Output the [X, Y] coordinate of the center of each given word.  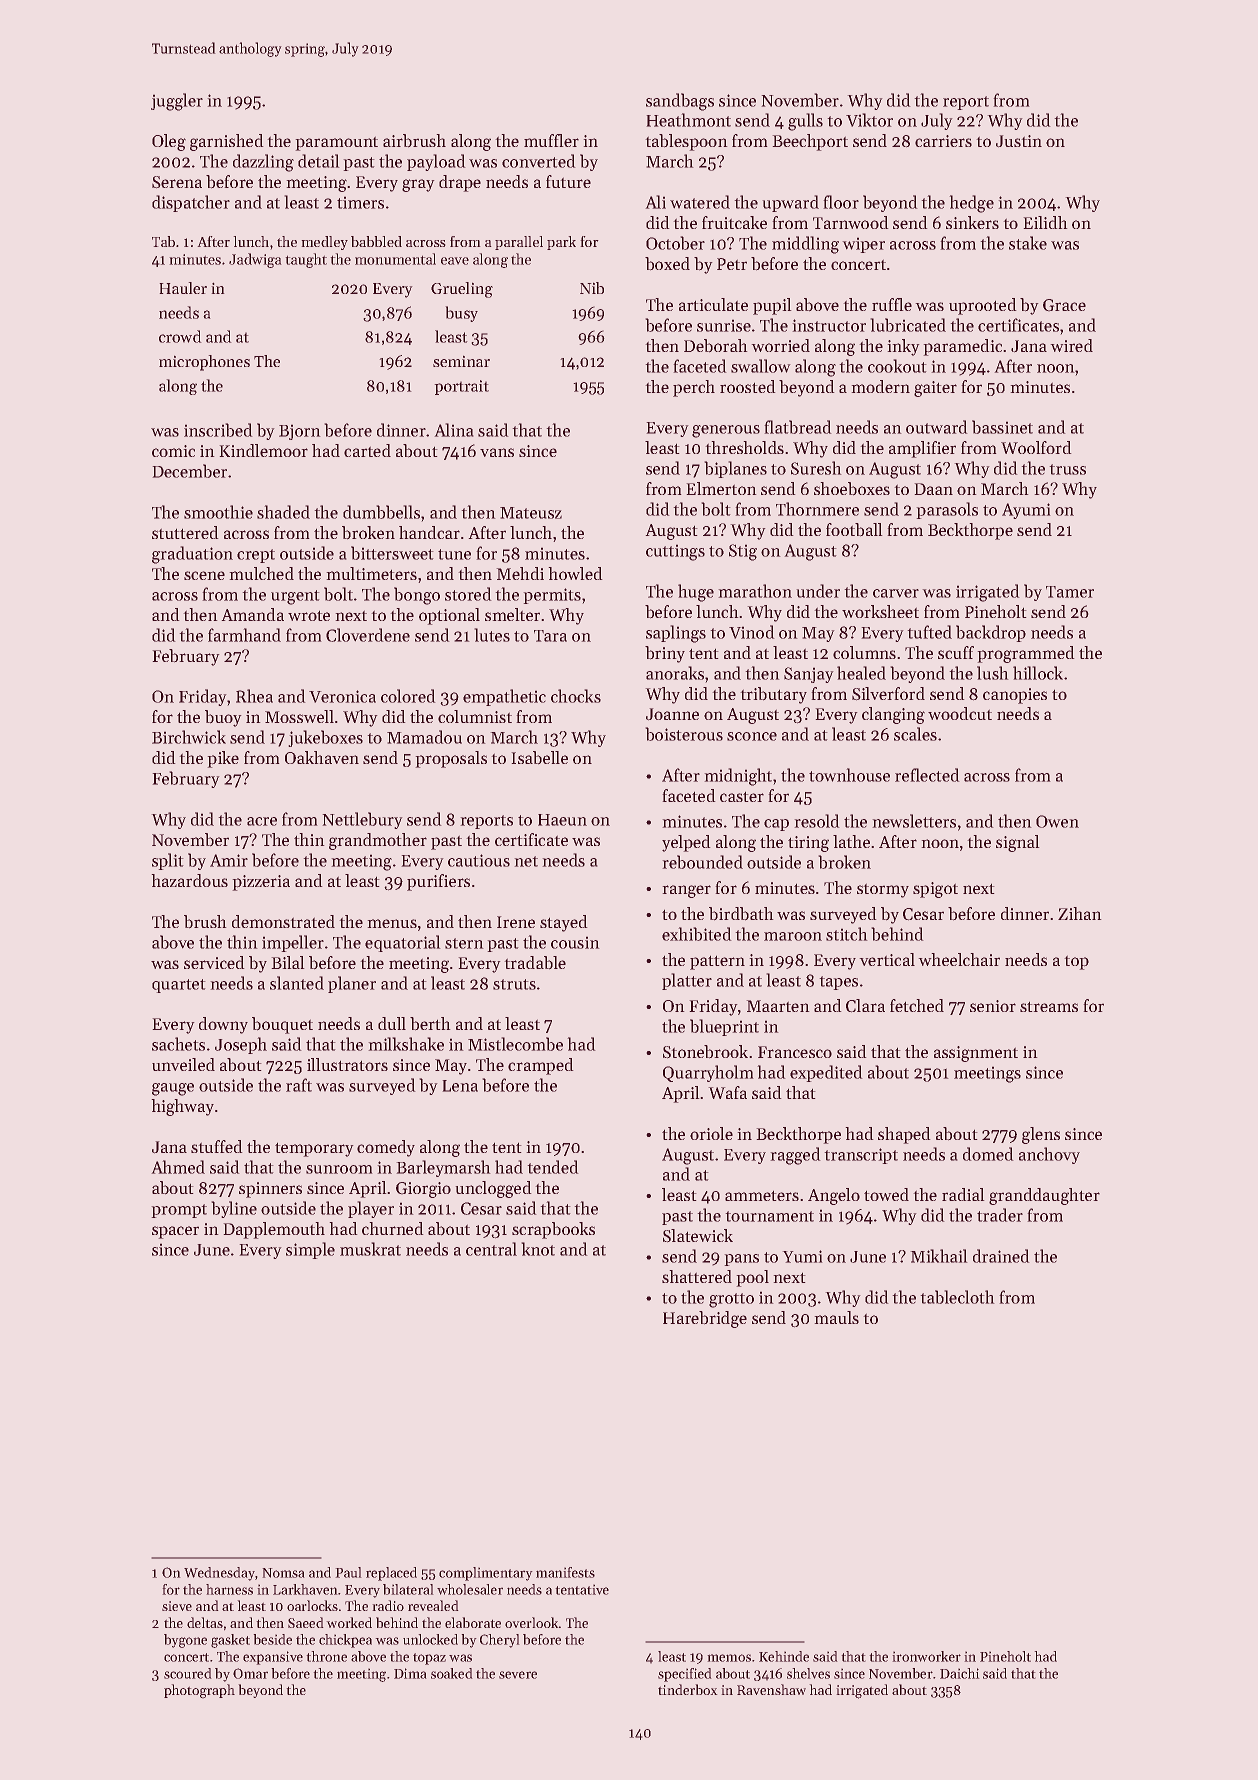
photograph [199, 1691]
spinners [270, 1190]
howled [575, 573]
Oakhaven [322, 757]
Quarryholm [708, 1073]
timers [360, 202]
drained [1001, 1256]
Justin [1019, 141]
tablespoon [686, 142]
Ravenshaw [771, 1689]
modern [880, 386]
